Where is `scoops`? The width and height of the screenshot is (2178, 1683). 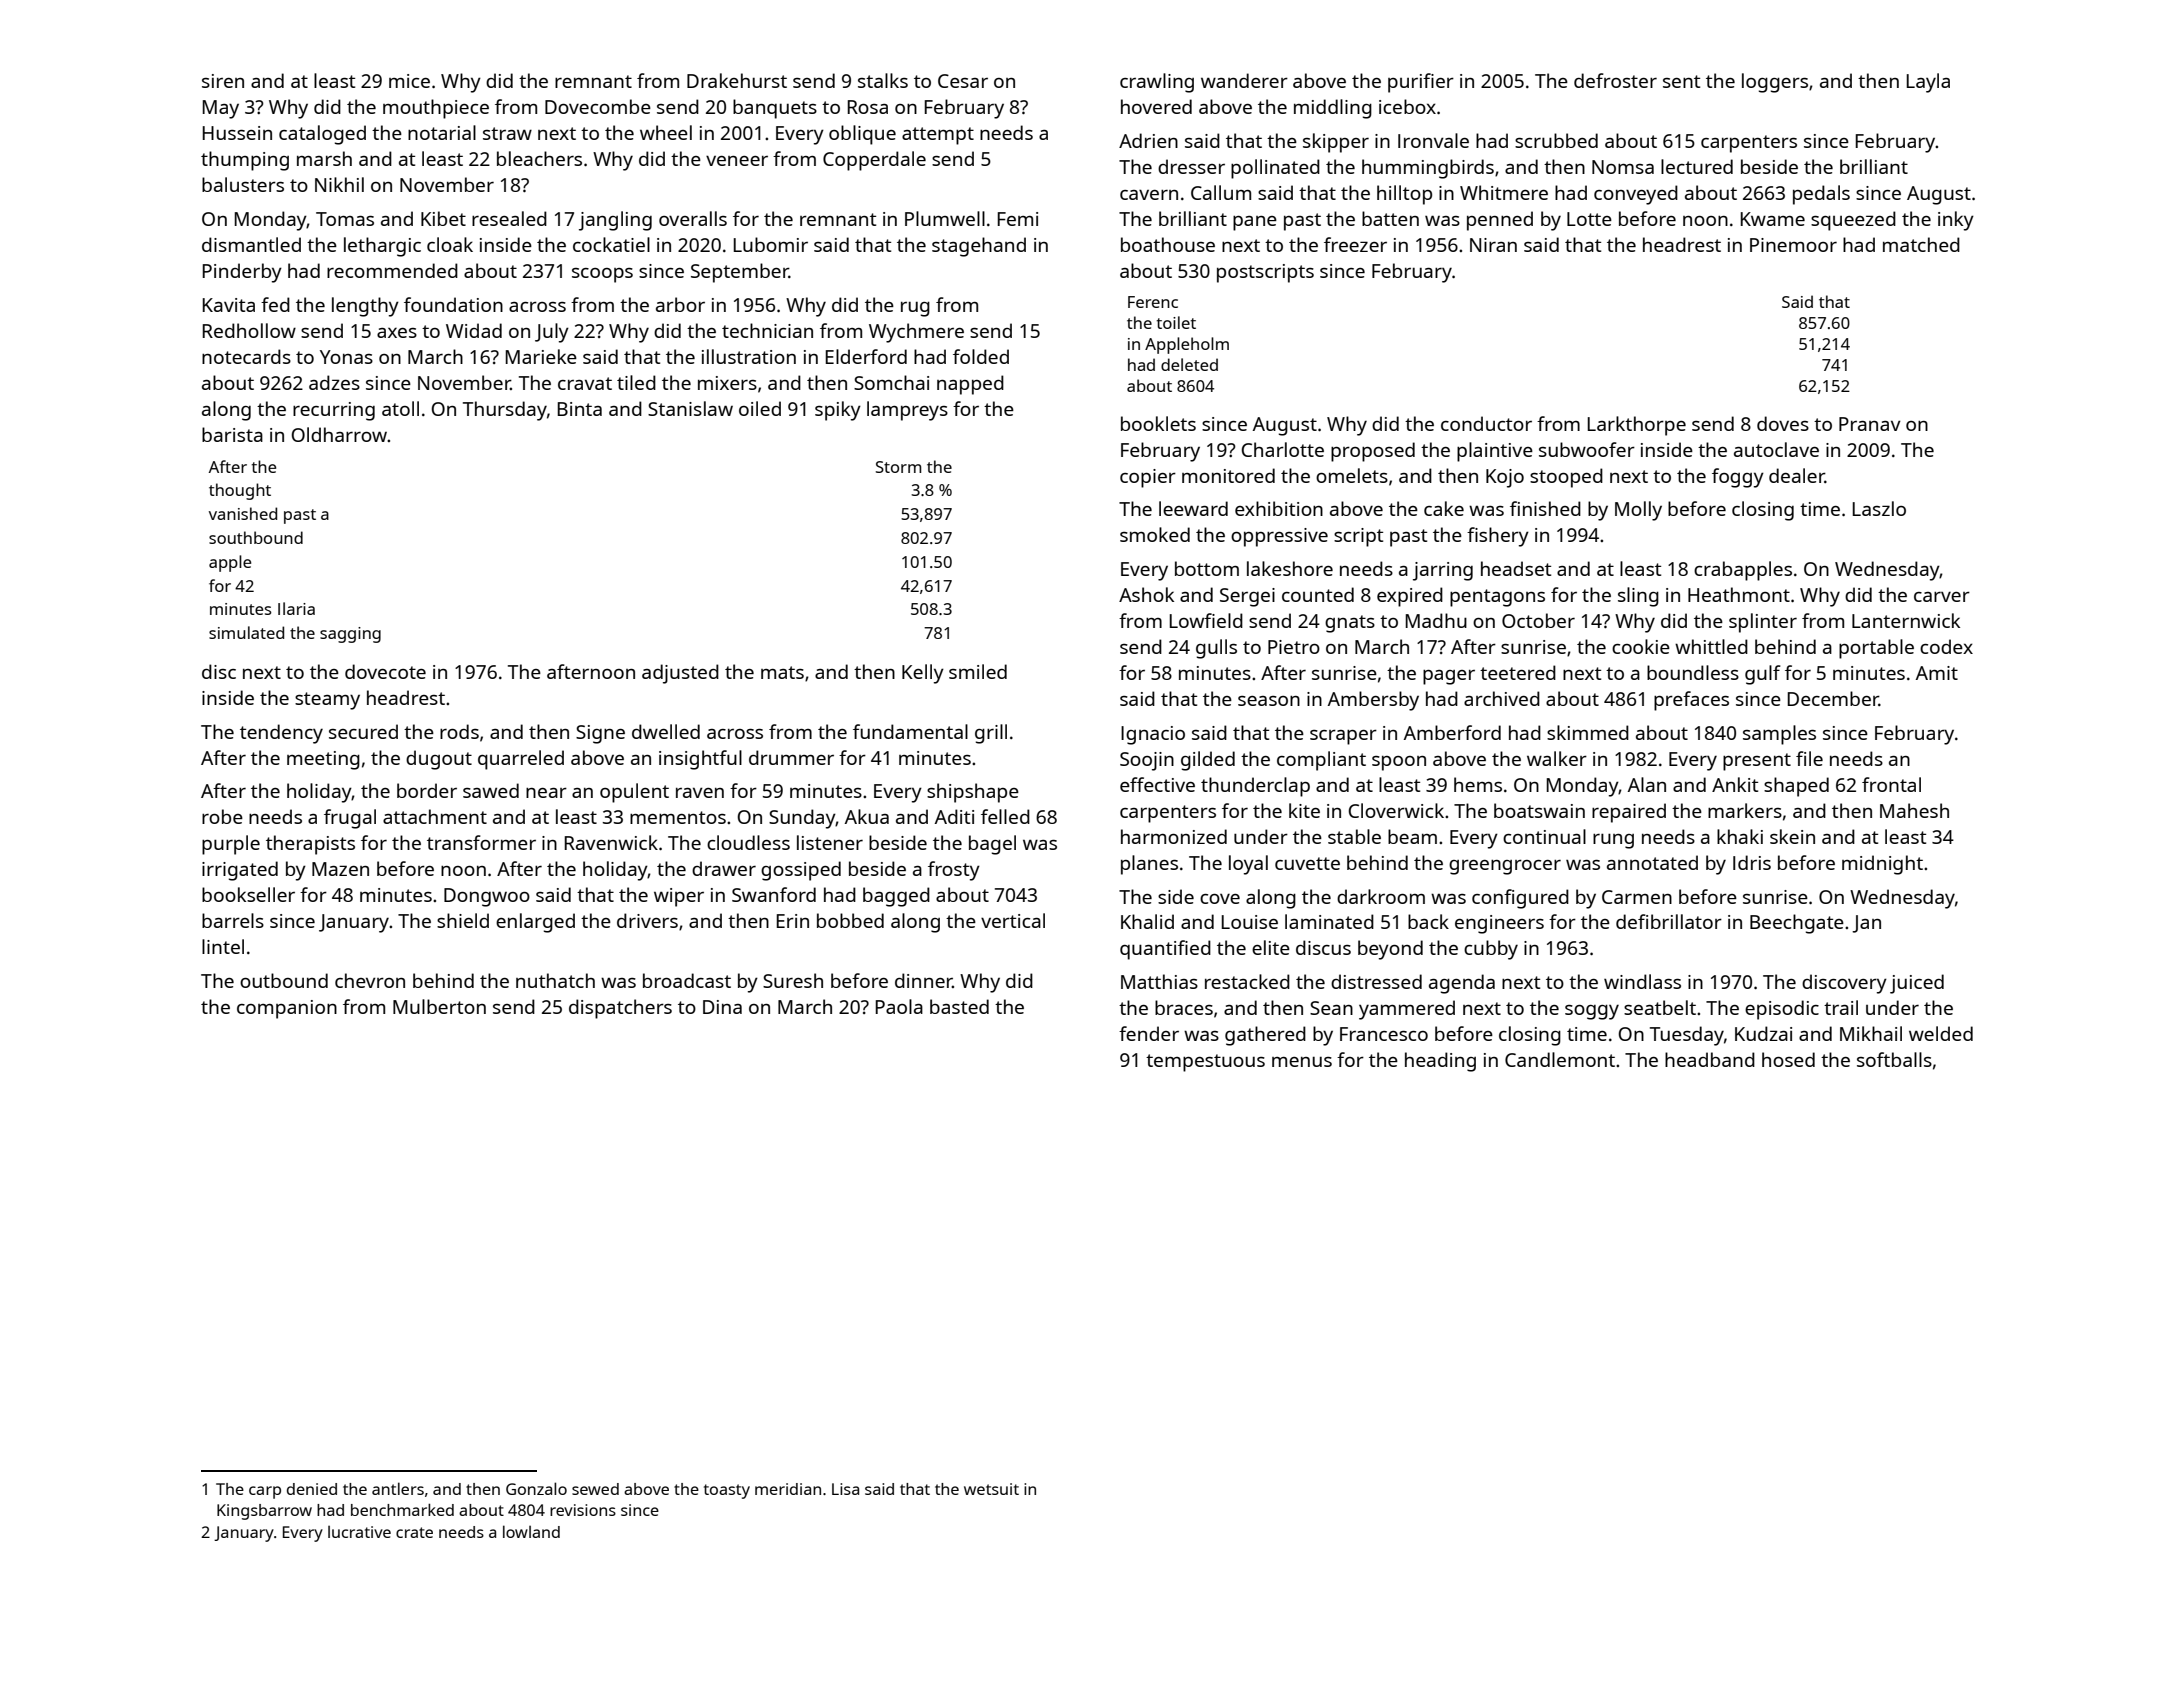 scoops is located at coordinates (602, 275).
